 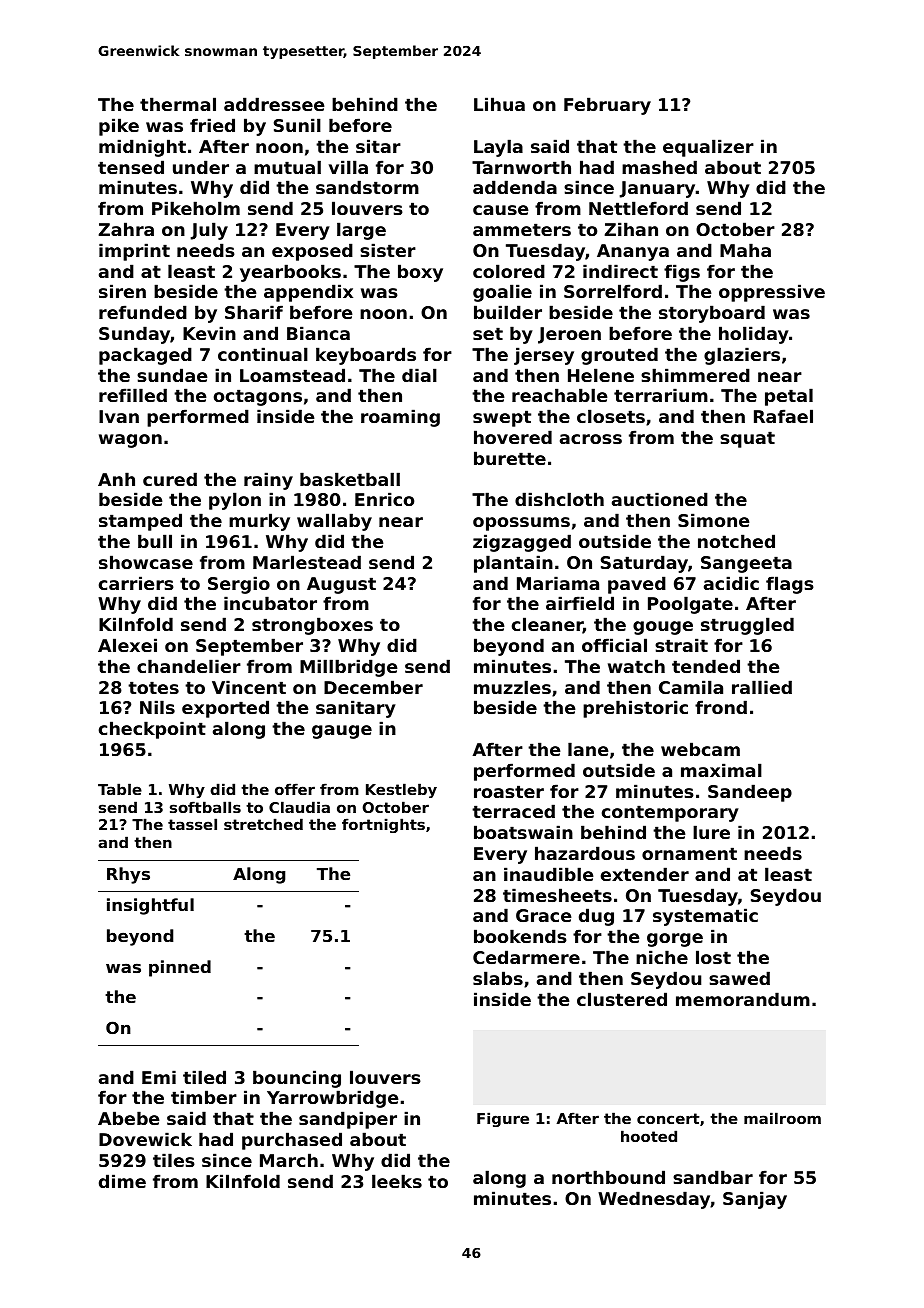 What do you see at coordinates (708, 148) in the screenshot?
I see `equalizer` at bounding box center [708, 148].
